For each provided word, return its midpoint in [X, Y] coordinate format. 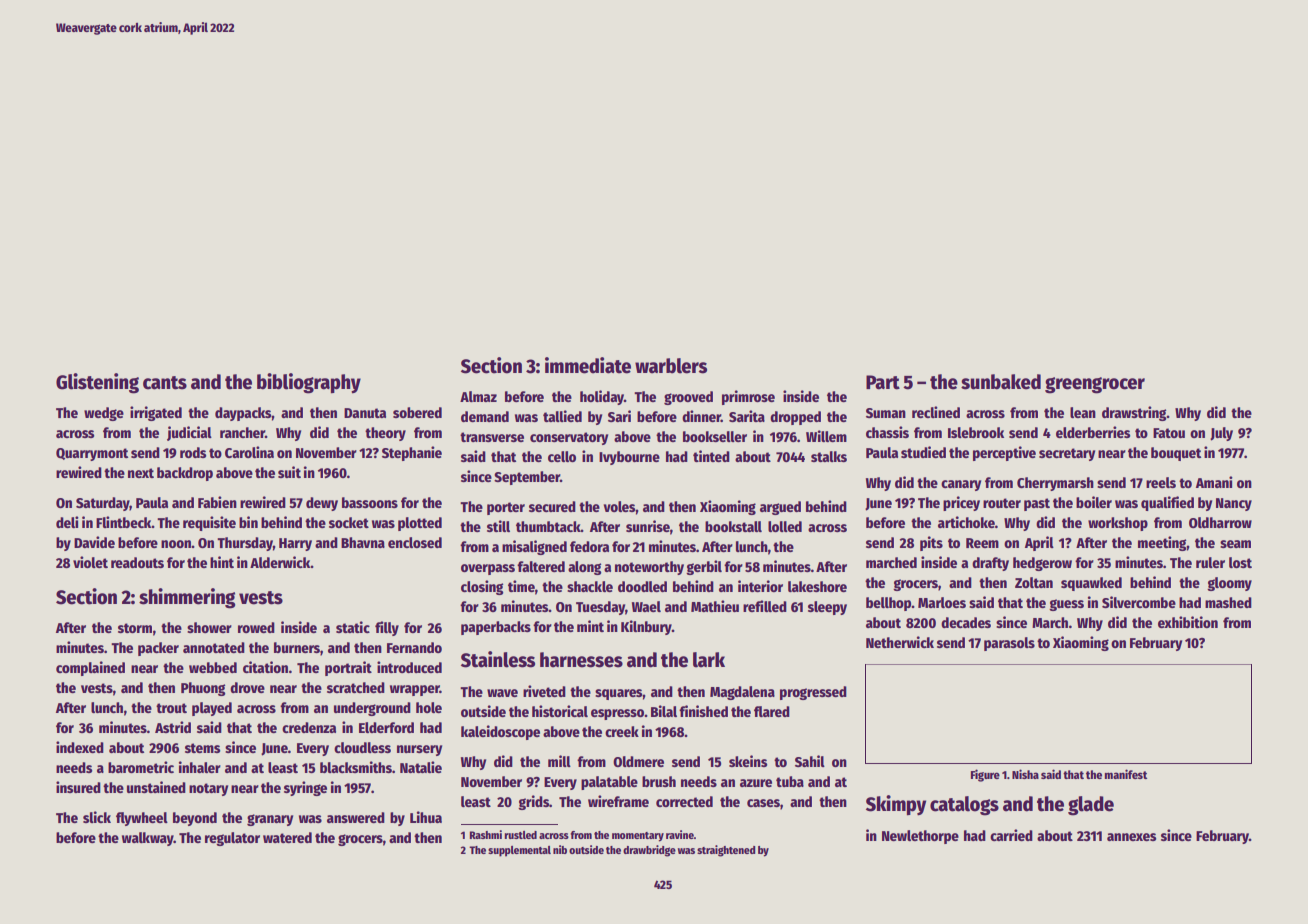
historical [560, 711]
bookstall [733, 526]
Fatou [1169, 433]
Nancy [1234, 504]
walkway [148, 839]
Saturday [103, 504]
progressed [813, 693]
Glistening [97, 383]
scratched [356, 687]
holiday [602, 397]
